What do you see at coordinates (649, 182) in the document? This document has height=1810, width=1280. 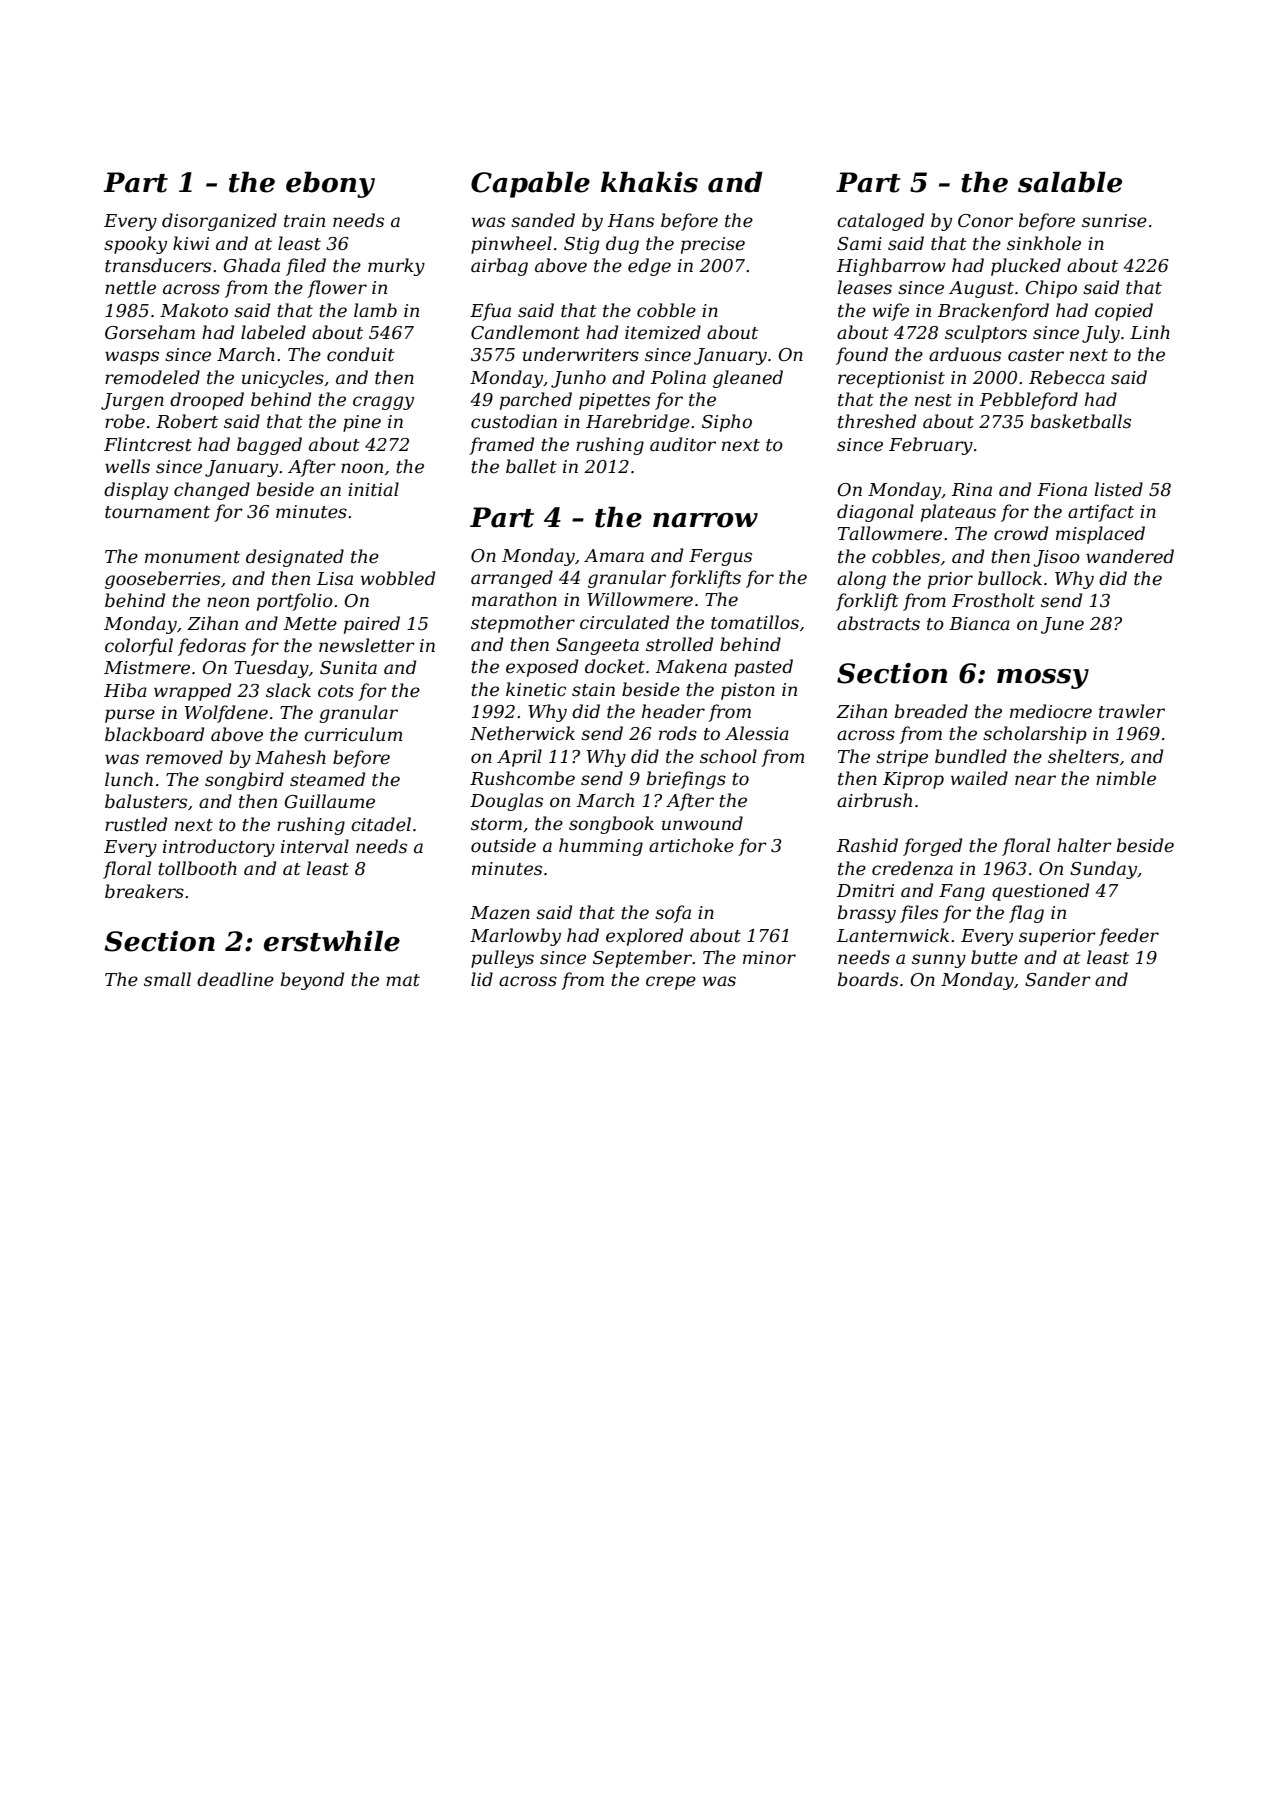 I see `khakis` at bounding box center [649, 182].
